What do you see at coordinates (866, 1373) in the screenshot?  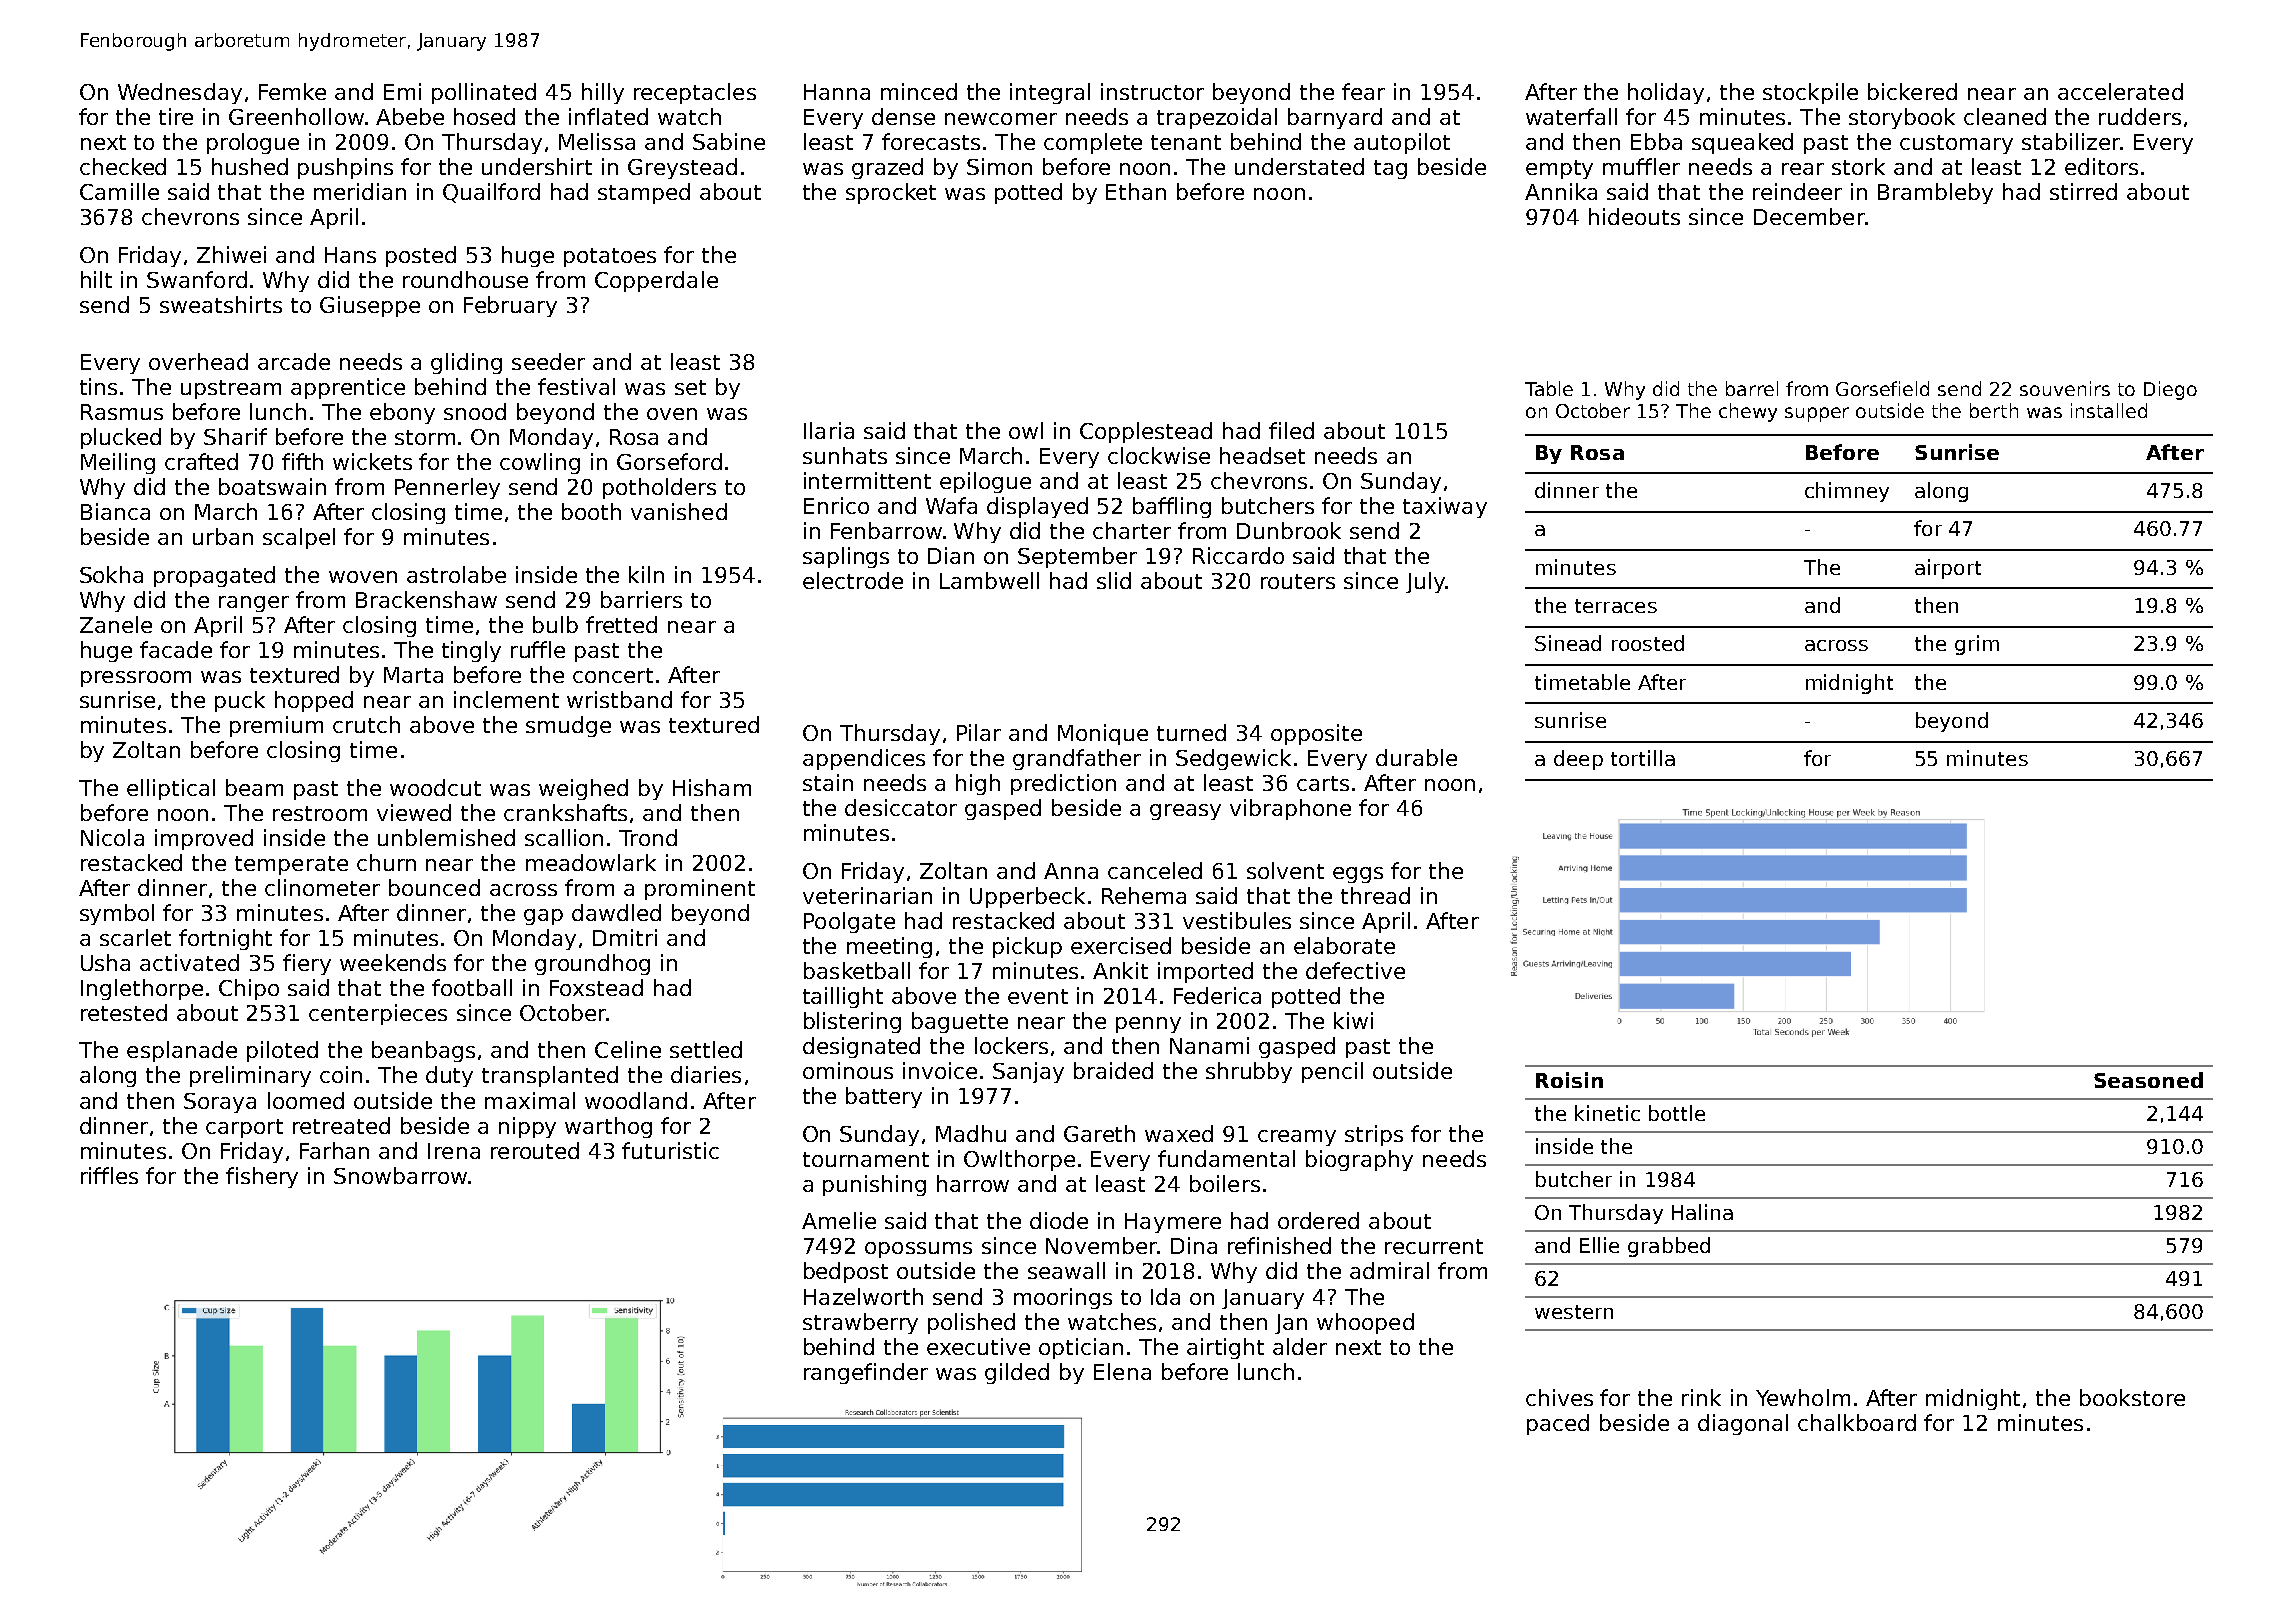 I see `rangefinder` at bounding box center [866, 1373].
